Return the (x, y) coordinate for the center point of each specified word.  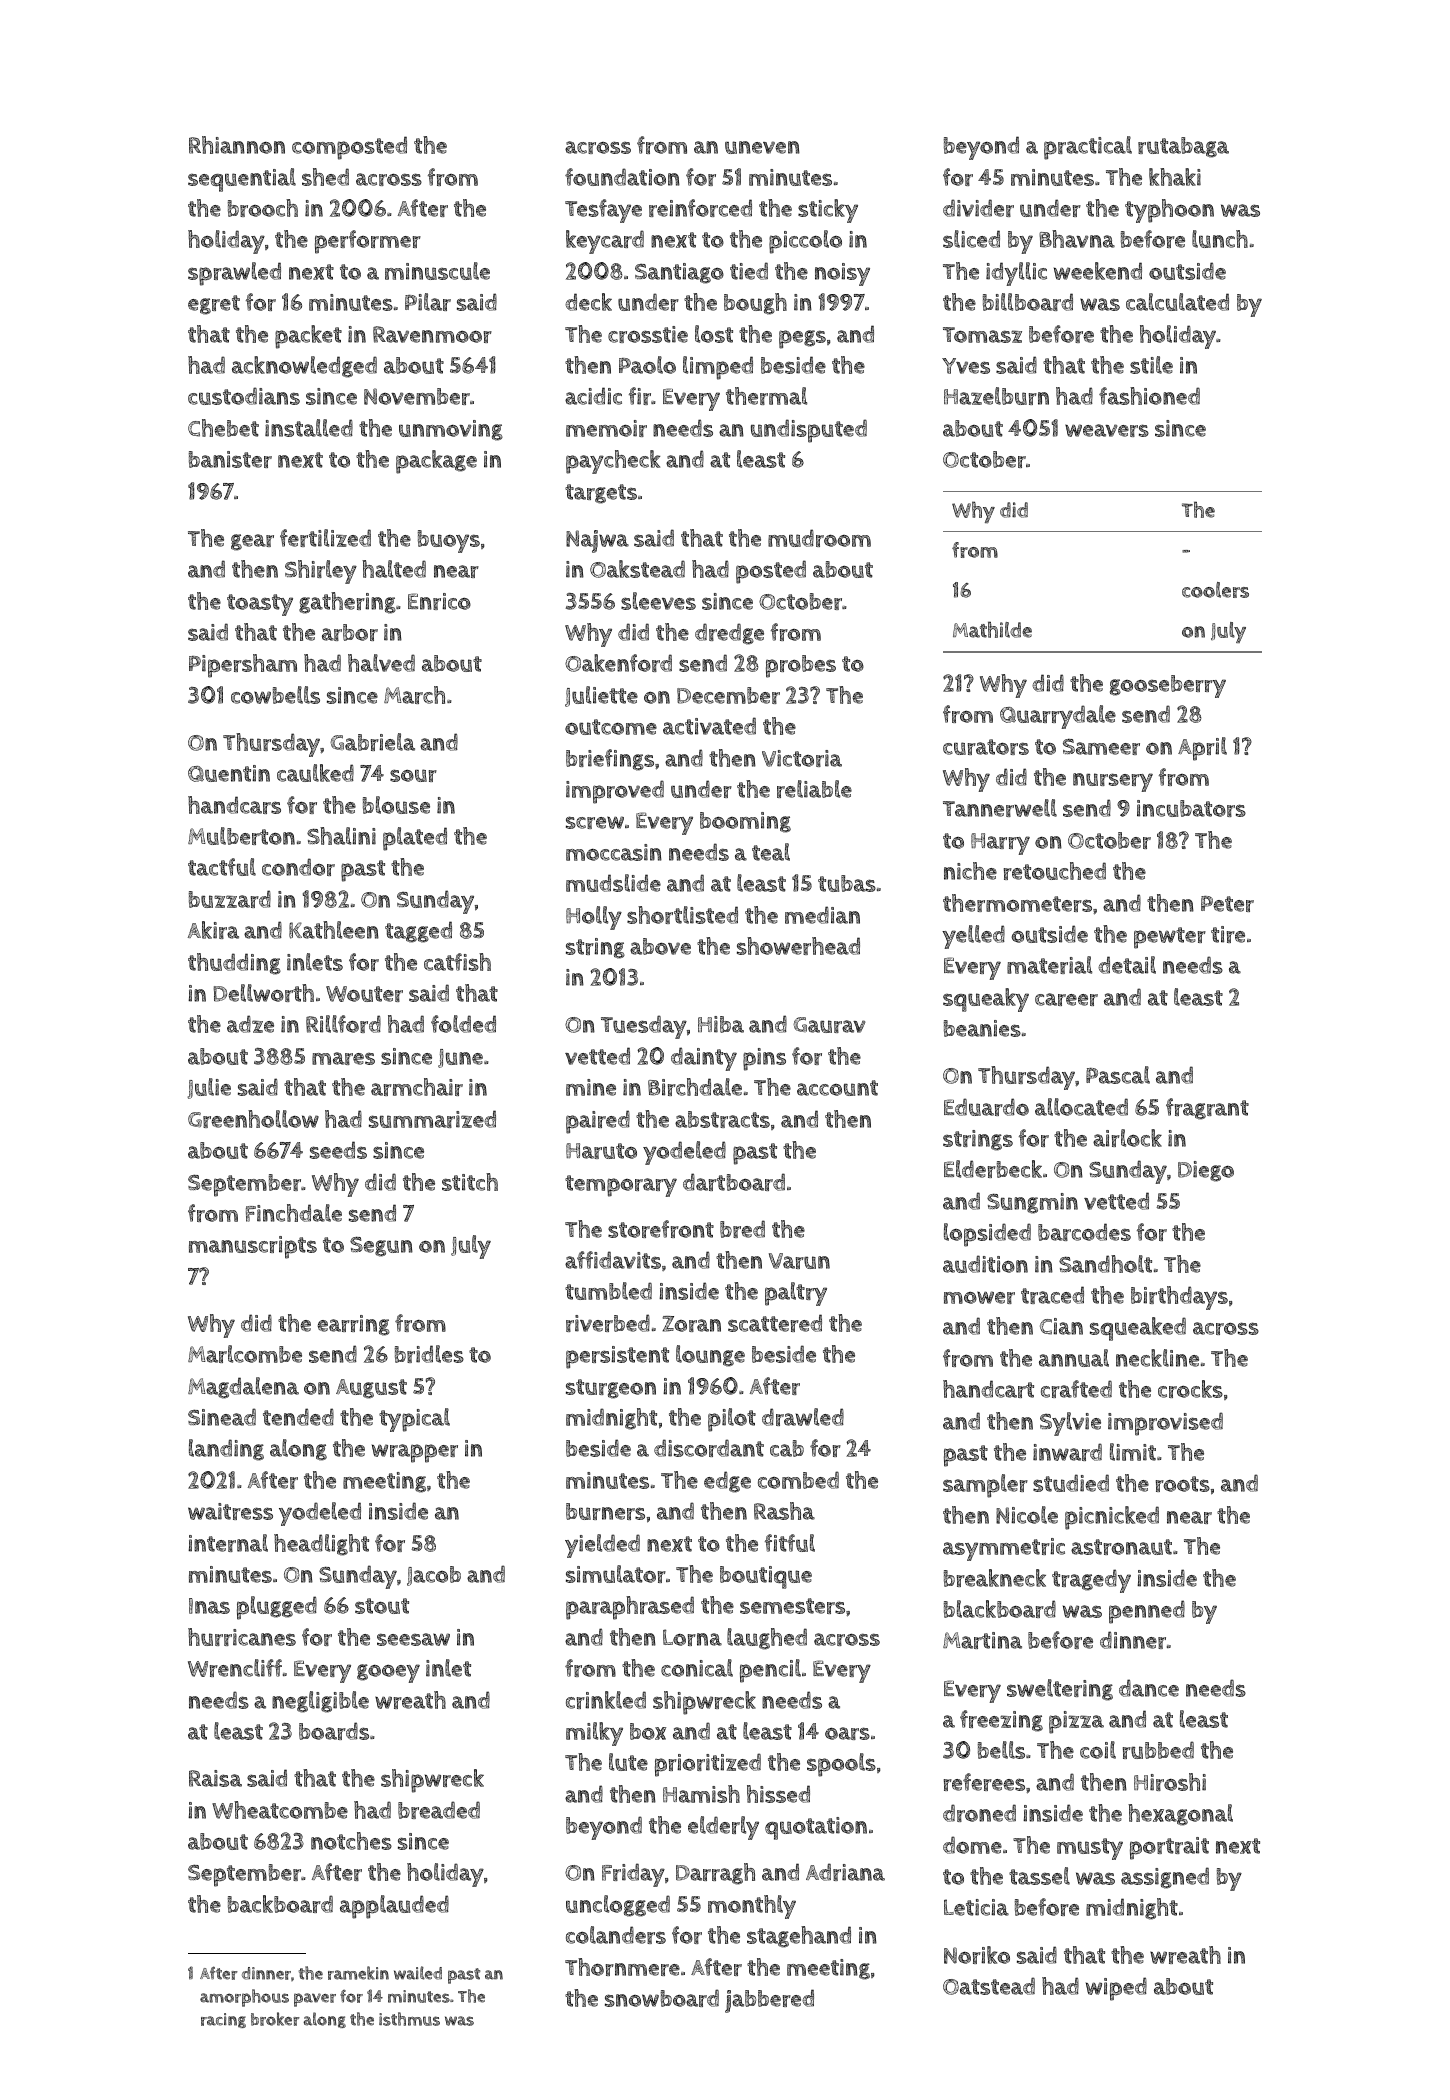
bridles (429, 1354)
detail (1127, 965)
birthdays (1179, 1298)
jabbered (769, 2001)
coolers (1215, 590)
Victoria (802, 758)
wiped (1116, 1989)
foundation (622, 177)
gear (252, 542)
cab (787, 1448)
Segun (381, 1246)
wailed (418, 1973)
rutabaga (1183, 147)
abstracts (722, 1119)
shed (325, 177)
